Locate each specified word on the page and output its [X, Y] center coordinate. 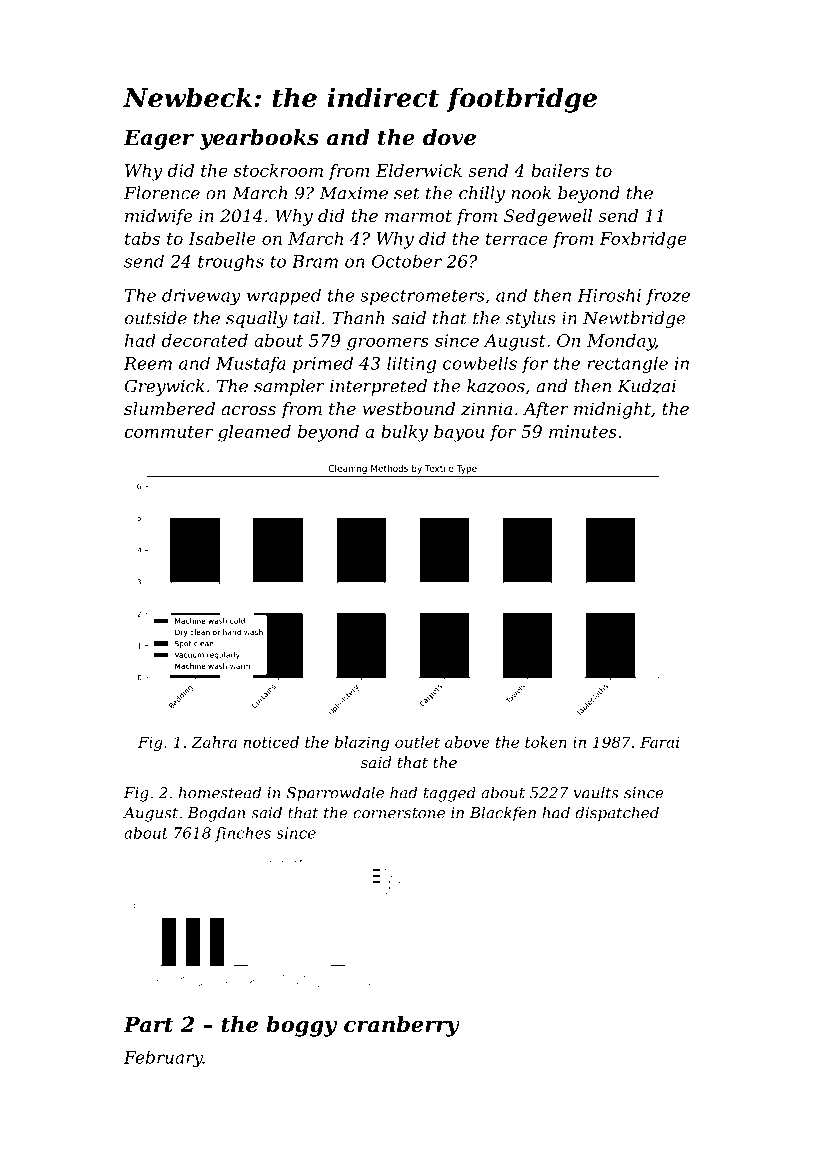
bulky [404, 433]
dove [449, 137]
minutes [583, 431]
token [546, 742]
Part [148, 1024]
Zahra [214, 742]
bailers [560, 170]
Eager [158, 139]
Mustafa [251, 365]
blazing [362, 743]
